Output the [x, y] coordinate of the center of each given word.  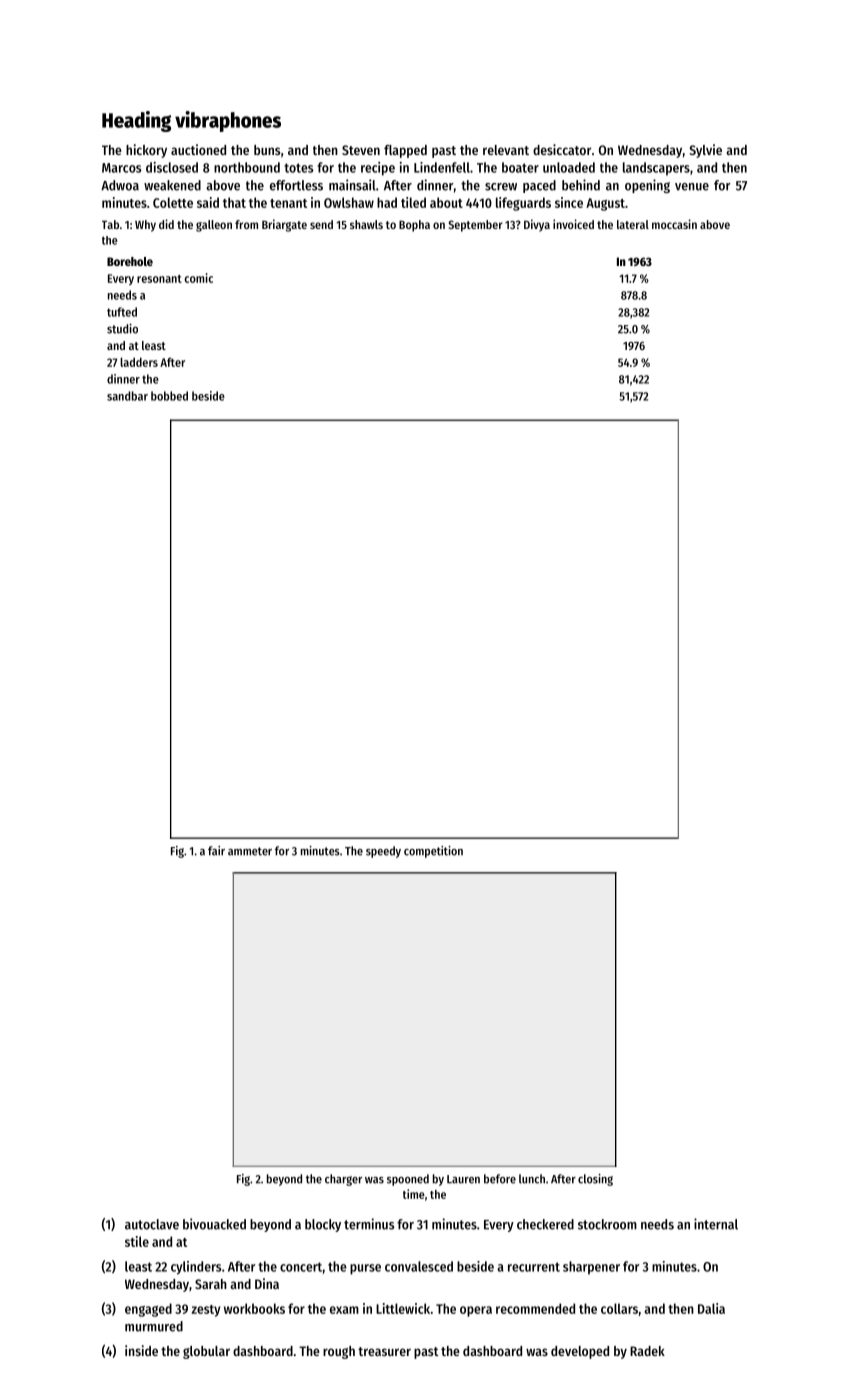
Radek [647, 1351]
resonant [159, 279]
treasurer [384, 1351]
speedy [383, 852]
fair [216, 851]
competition [433, 852]
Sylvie [706, 151]
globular [206, 1352]
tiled [413, 202]
